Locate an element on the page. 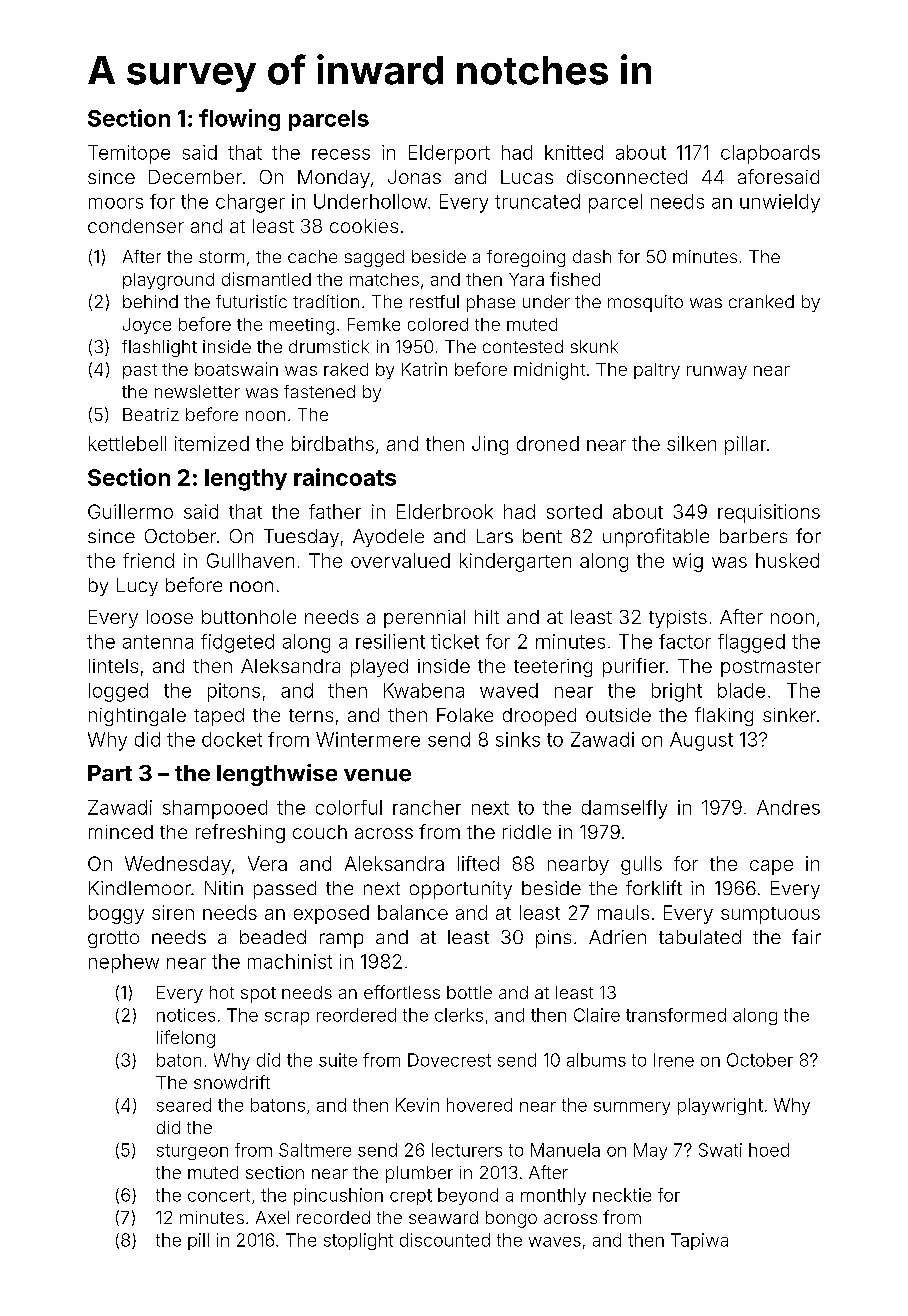  Part is located at coordinates (110, 773).
